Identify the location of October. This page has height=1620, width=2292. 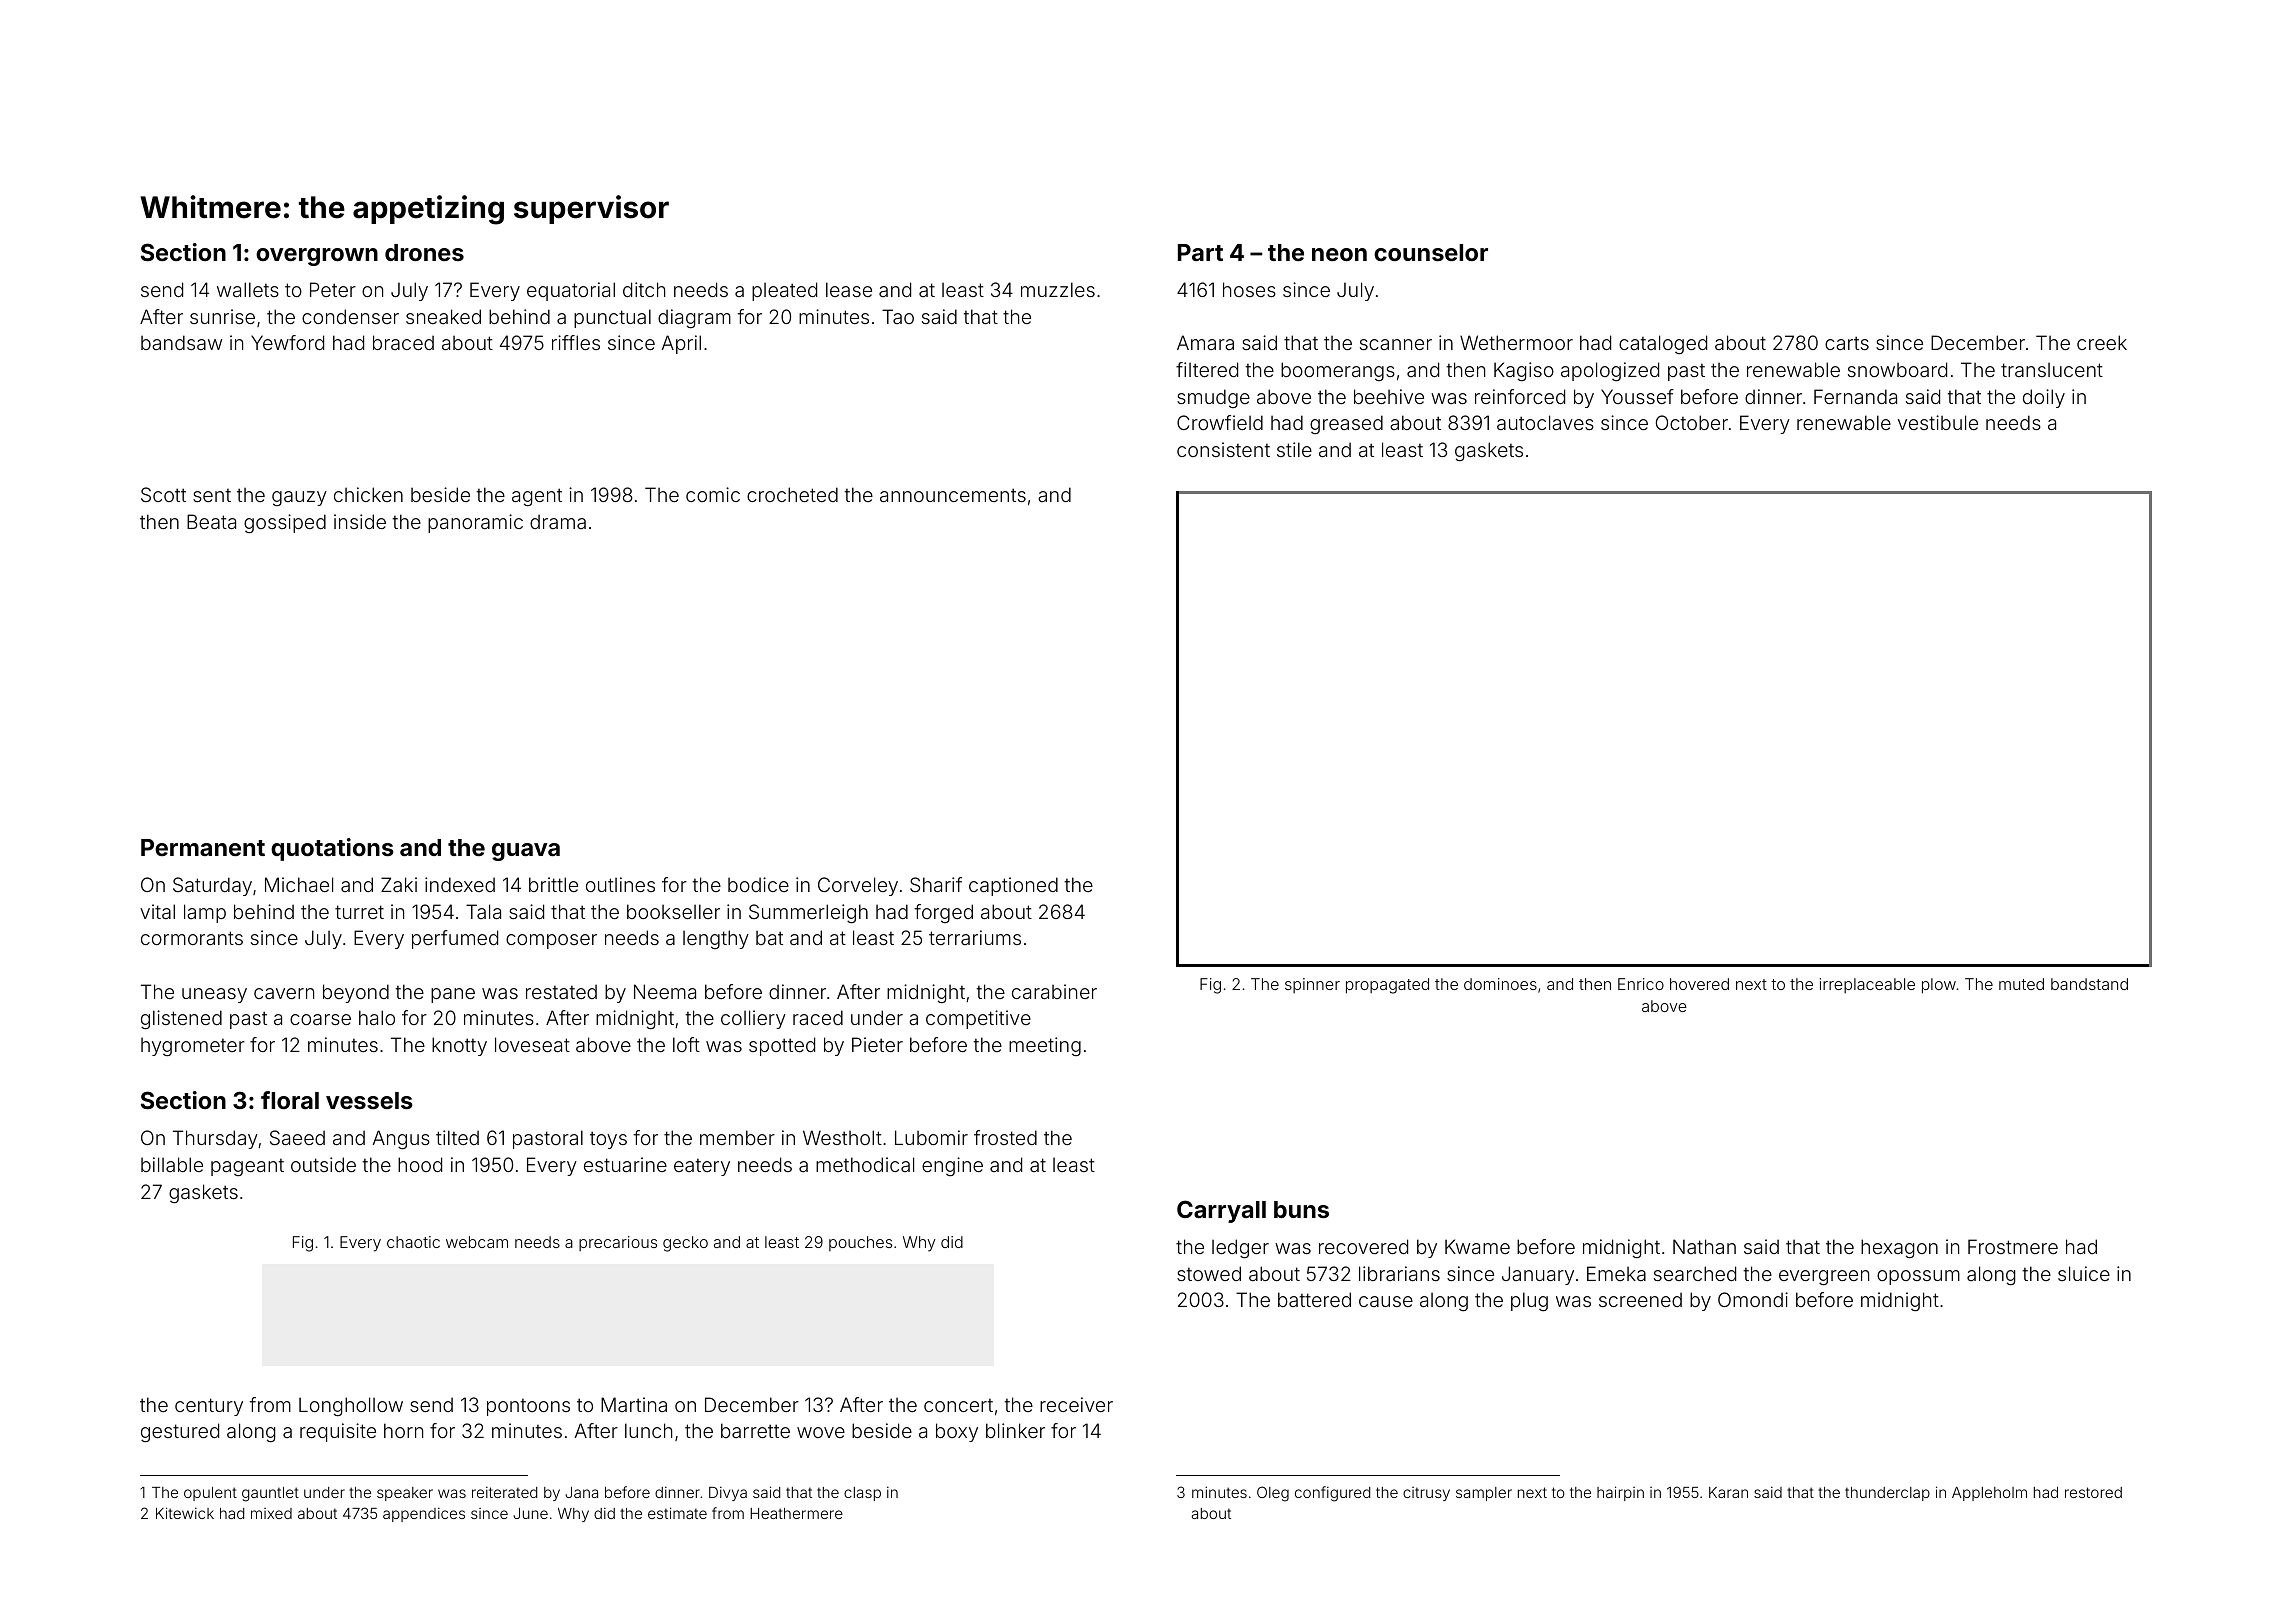
(1692, 422).
